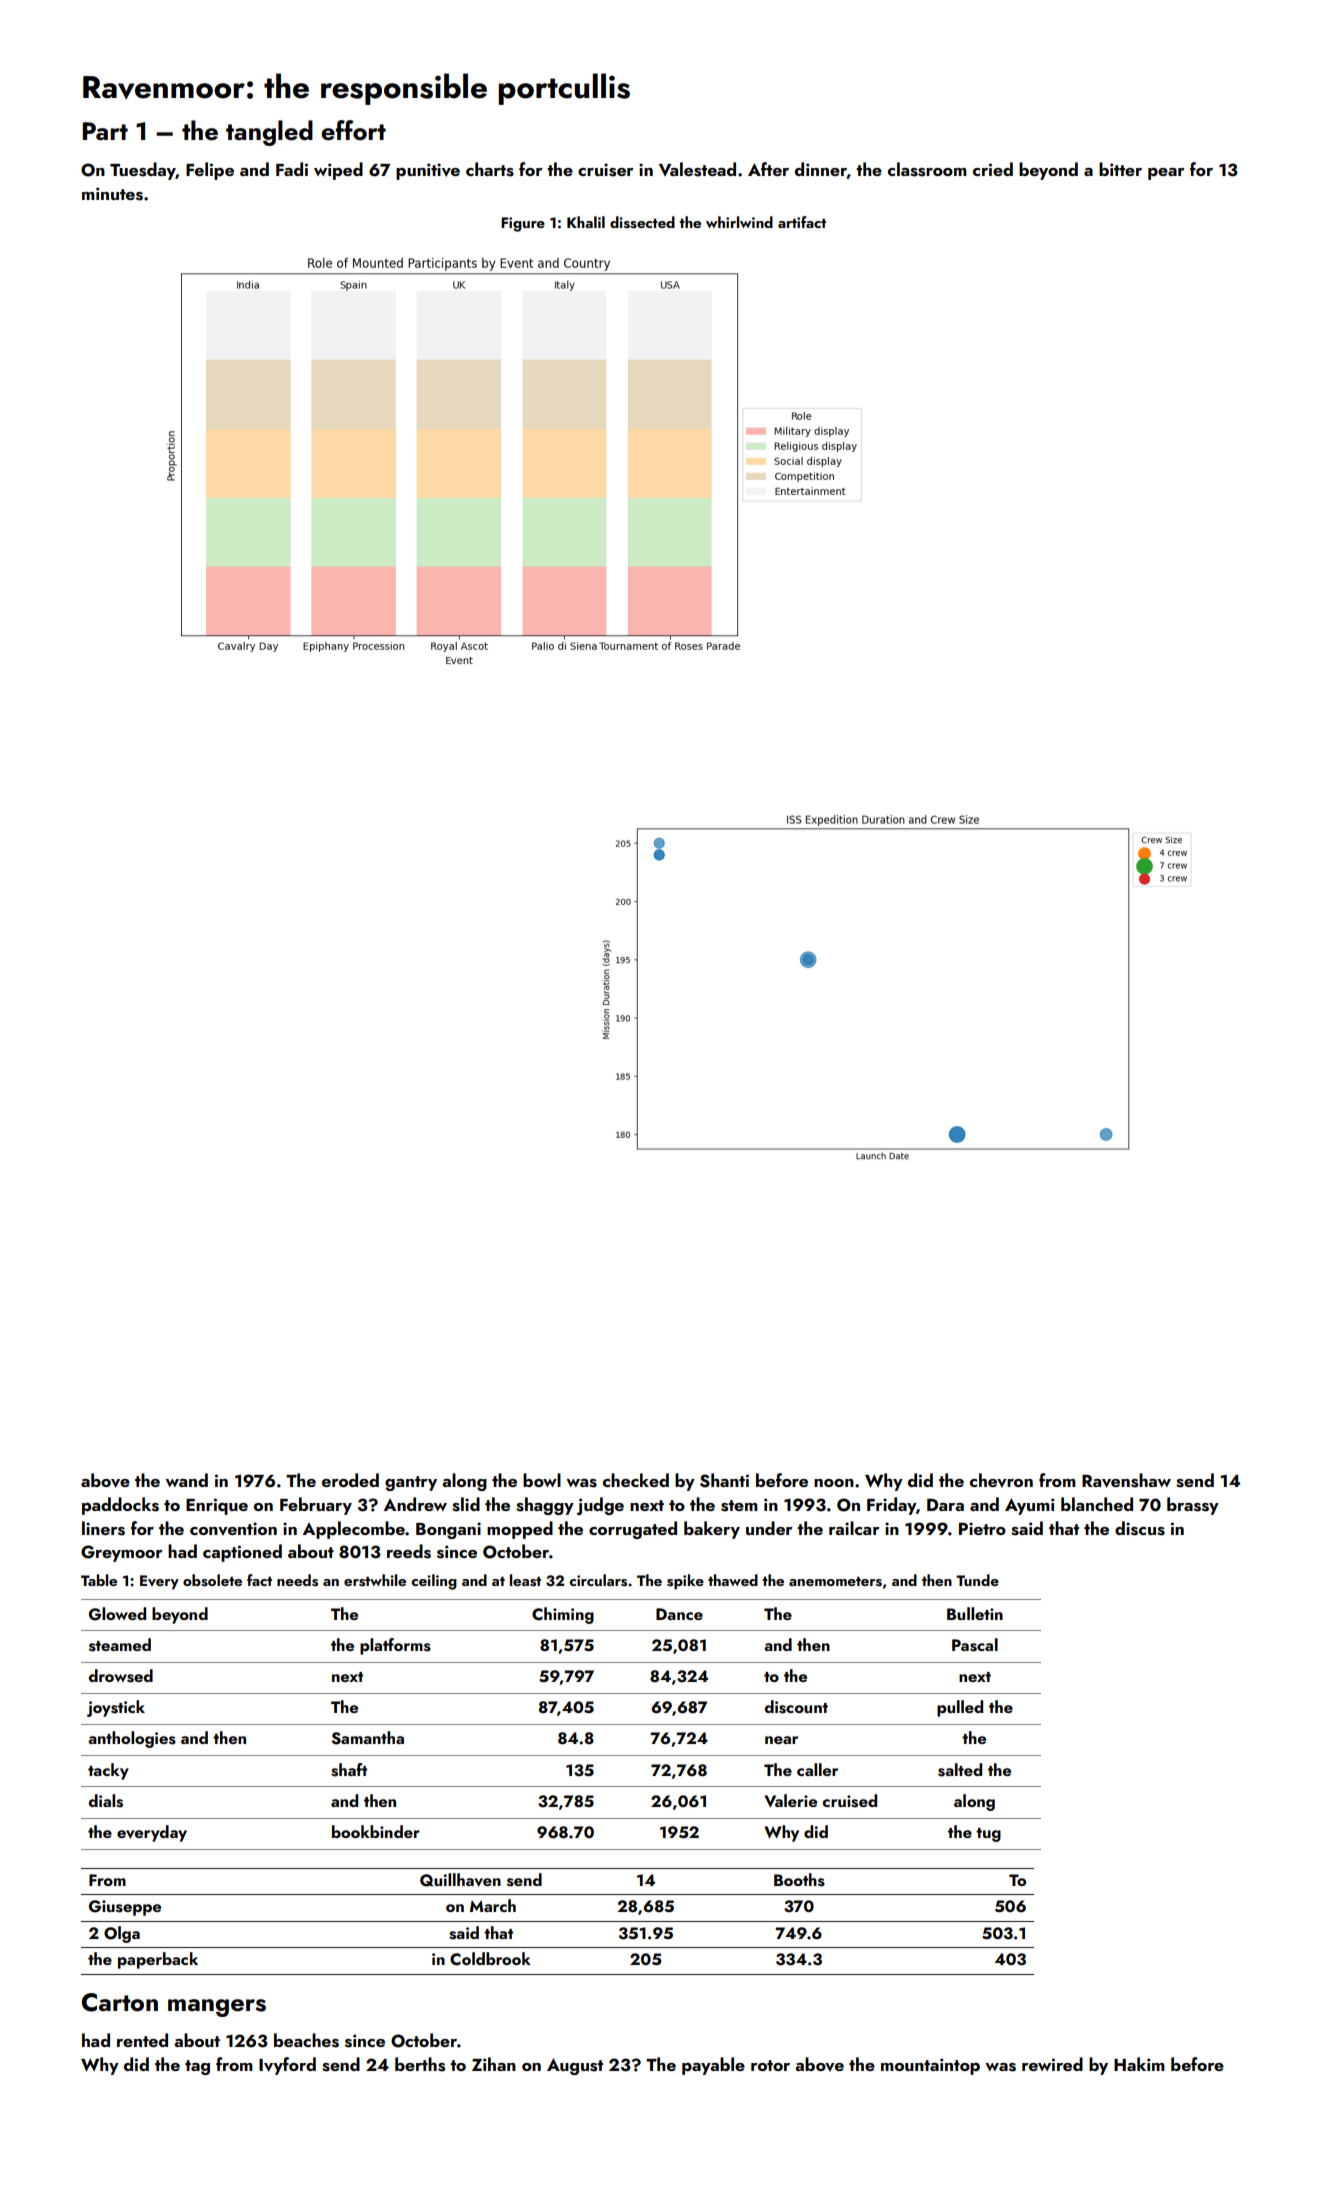 Image resolution: width=1327 pixels, height=2186 pixels. Describe the element at coordinates (1126, 1480) in the screenshot. I see `Ravenshaw` at that location.
